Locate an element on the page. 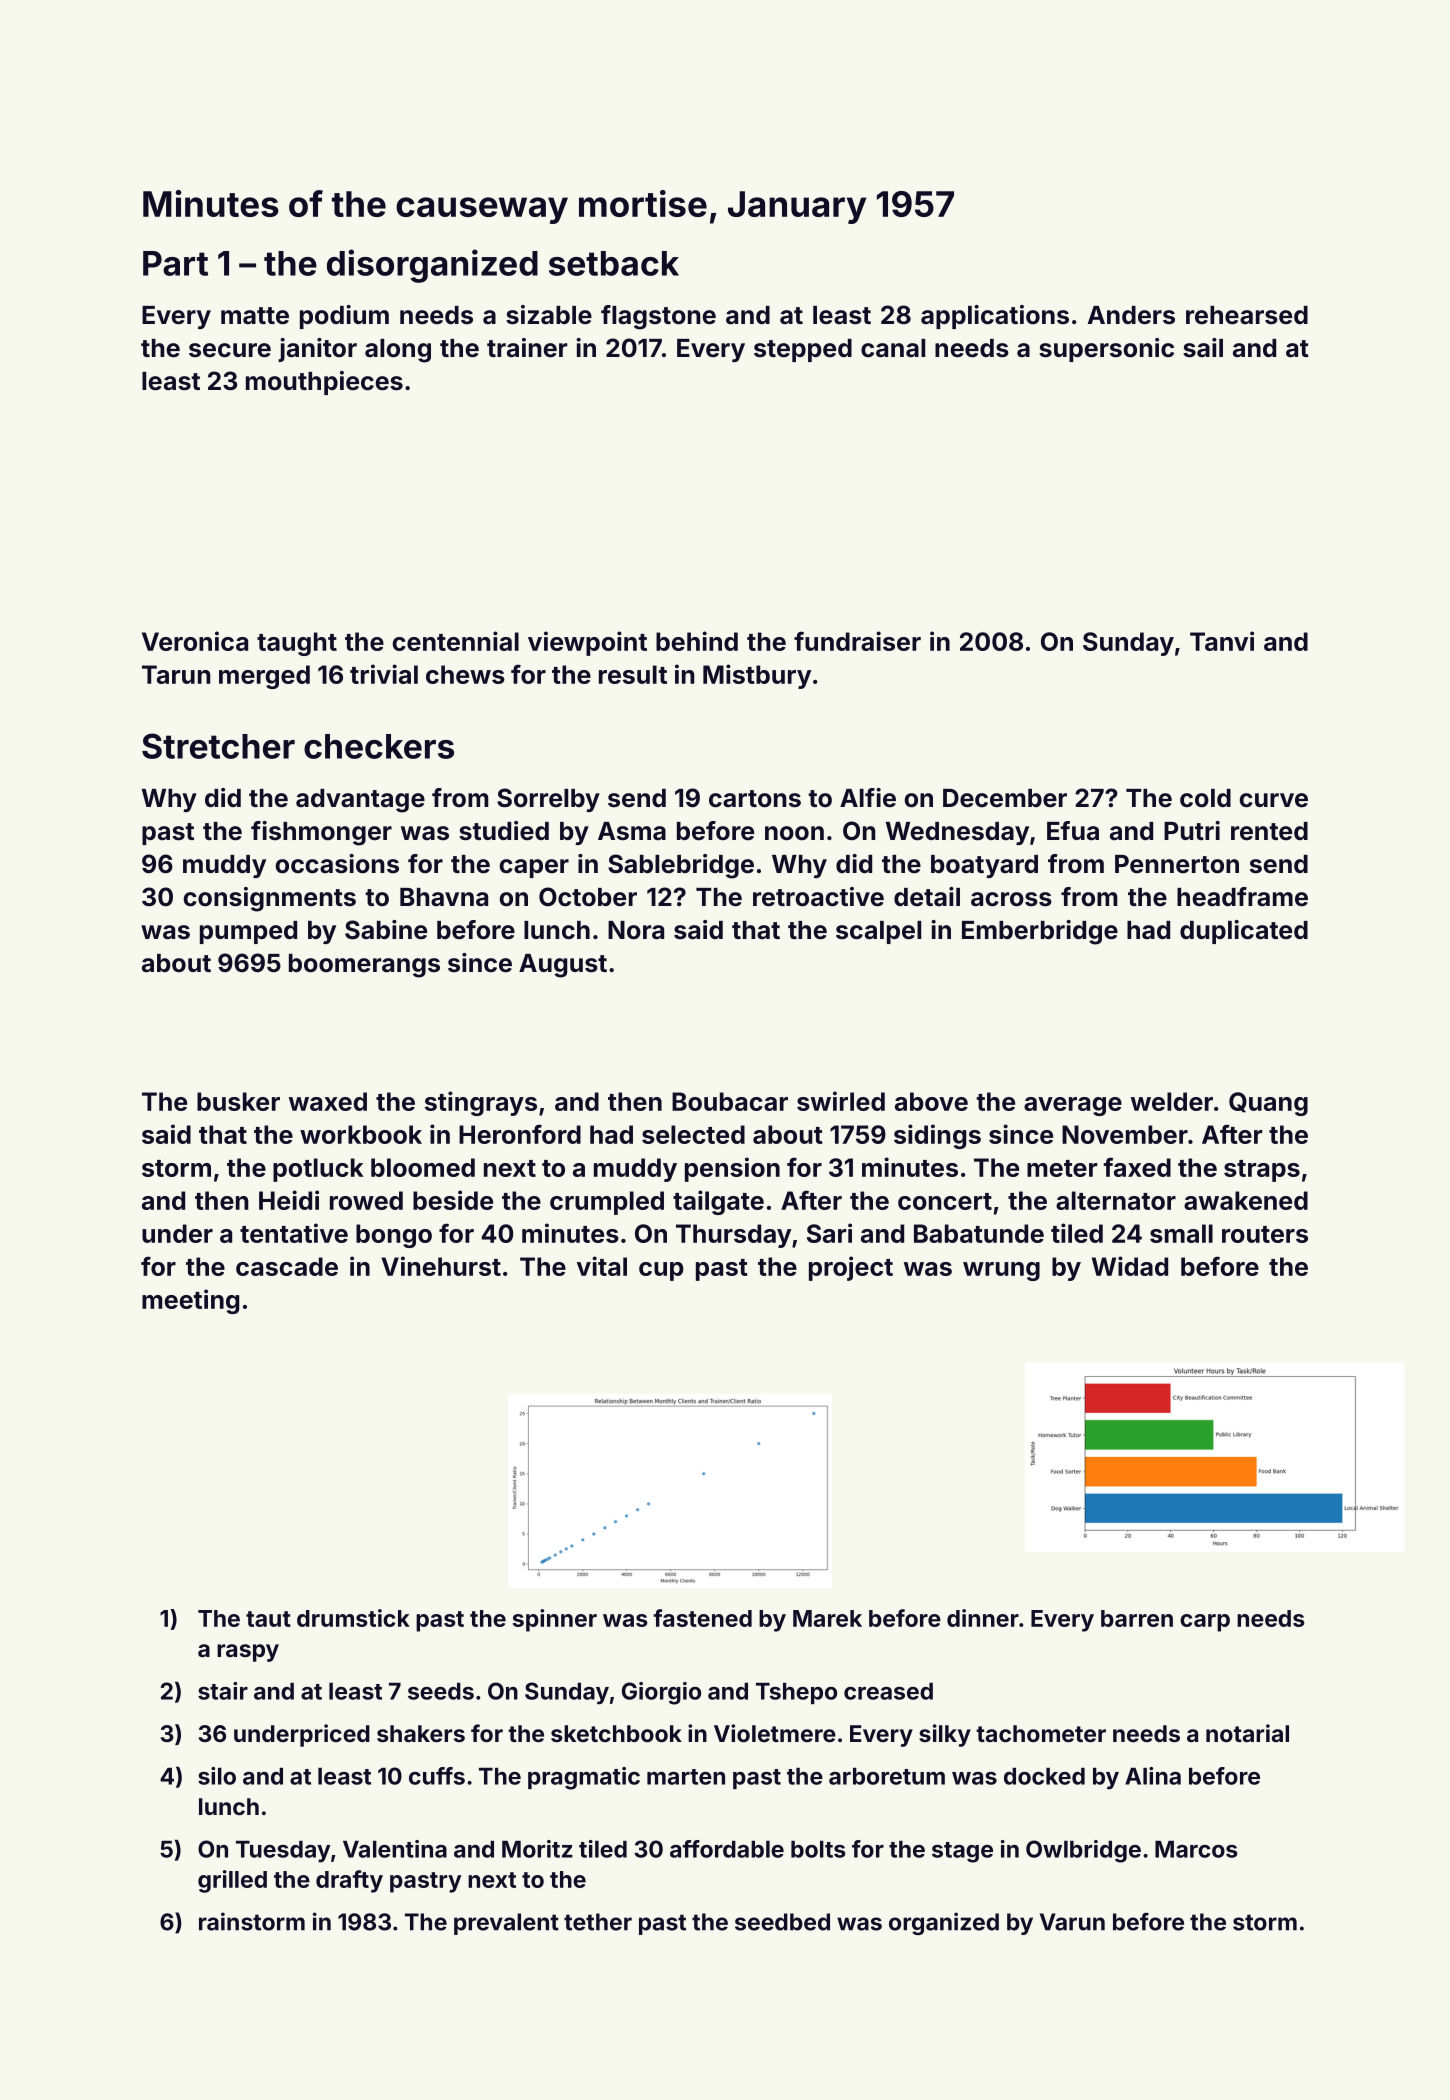  Tanvi is located at coordinates (1222, 641).
